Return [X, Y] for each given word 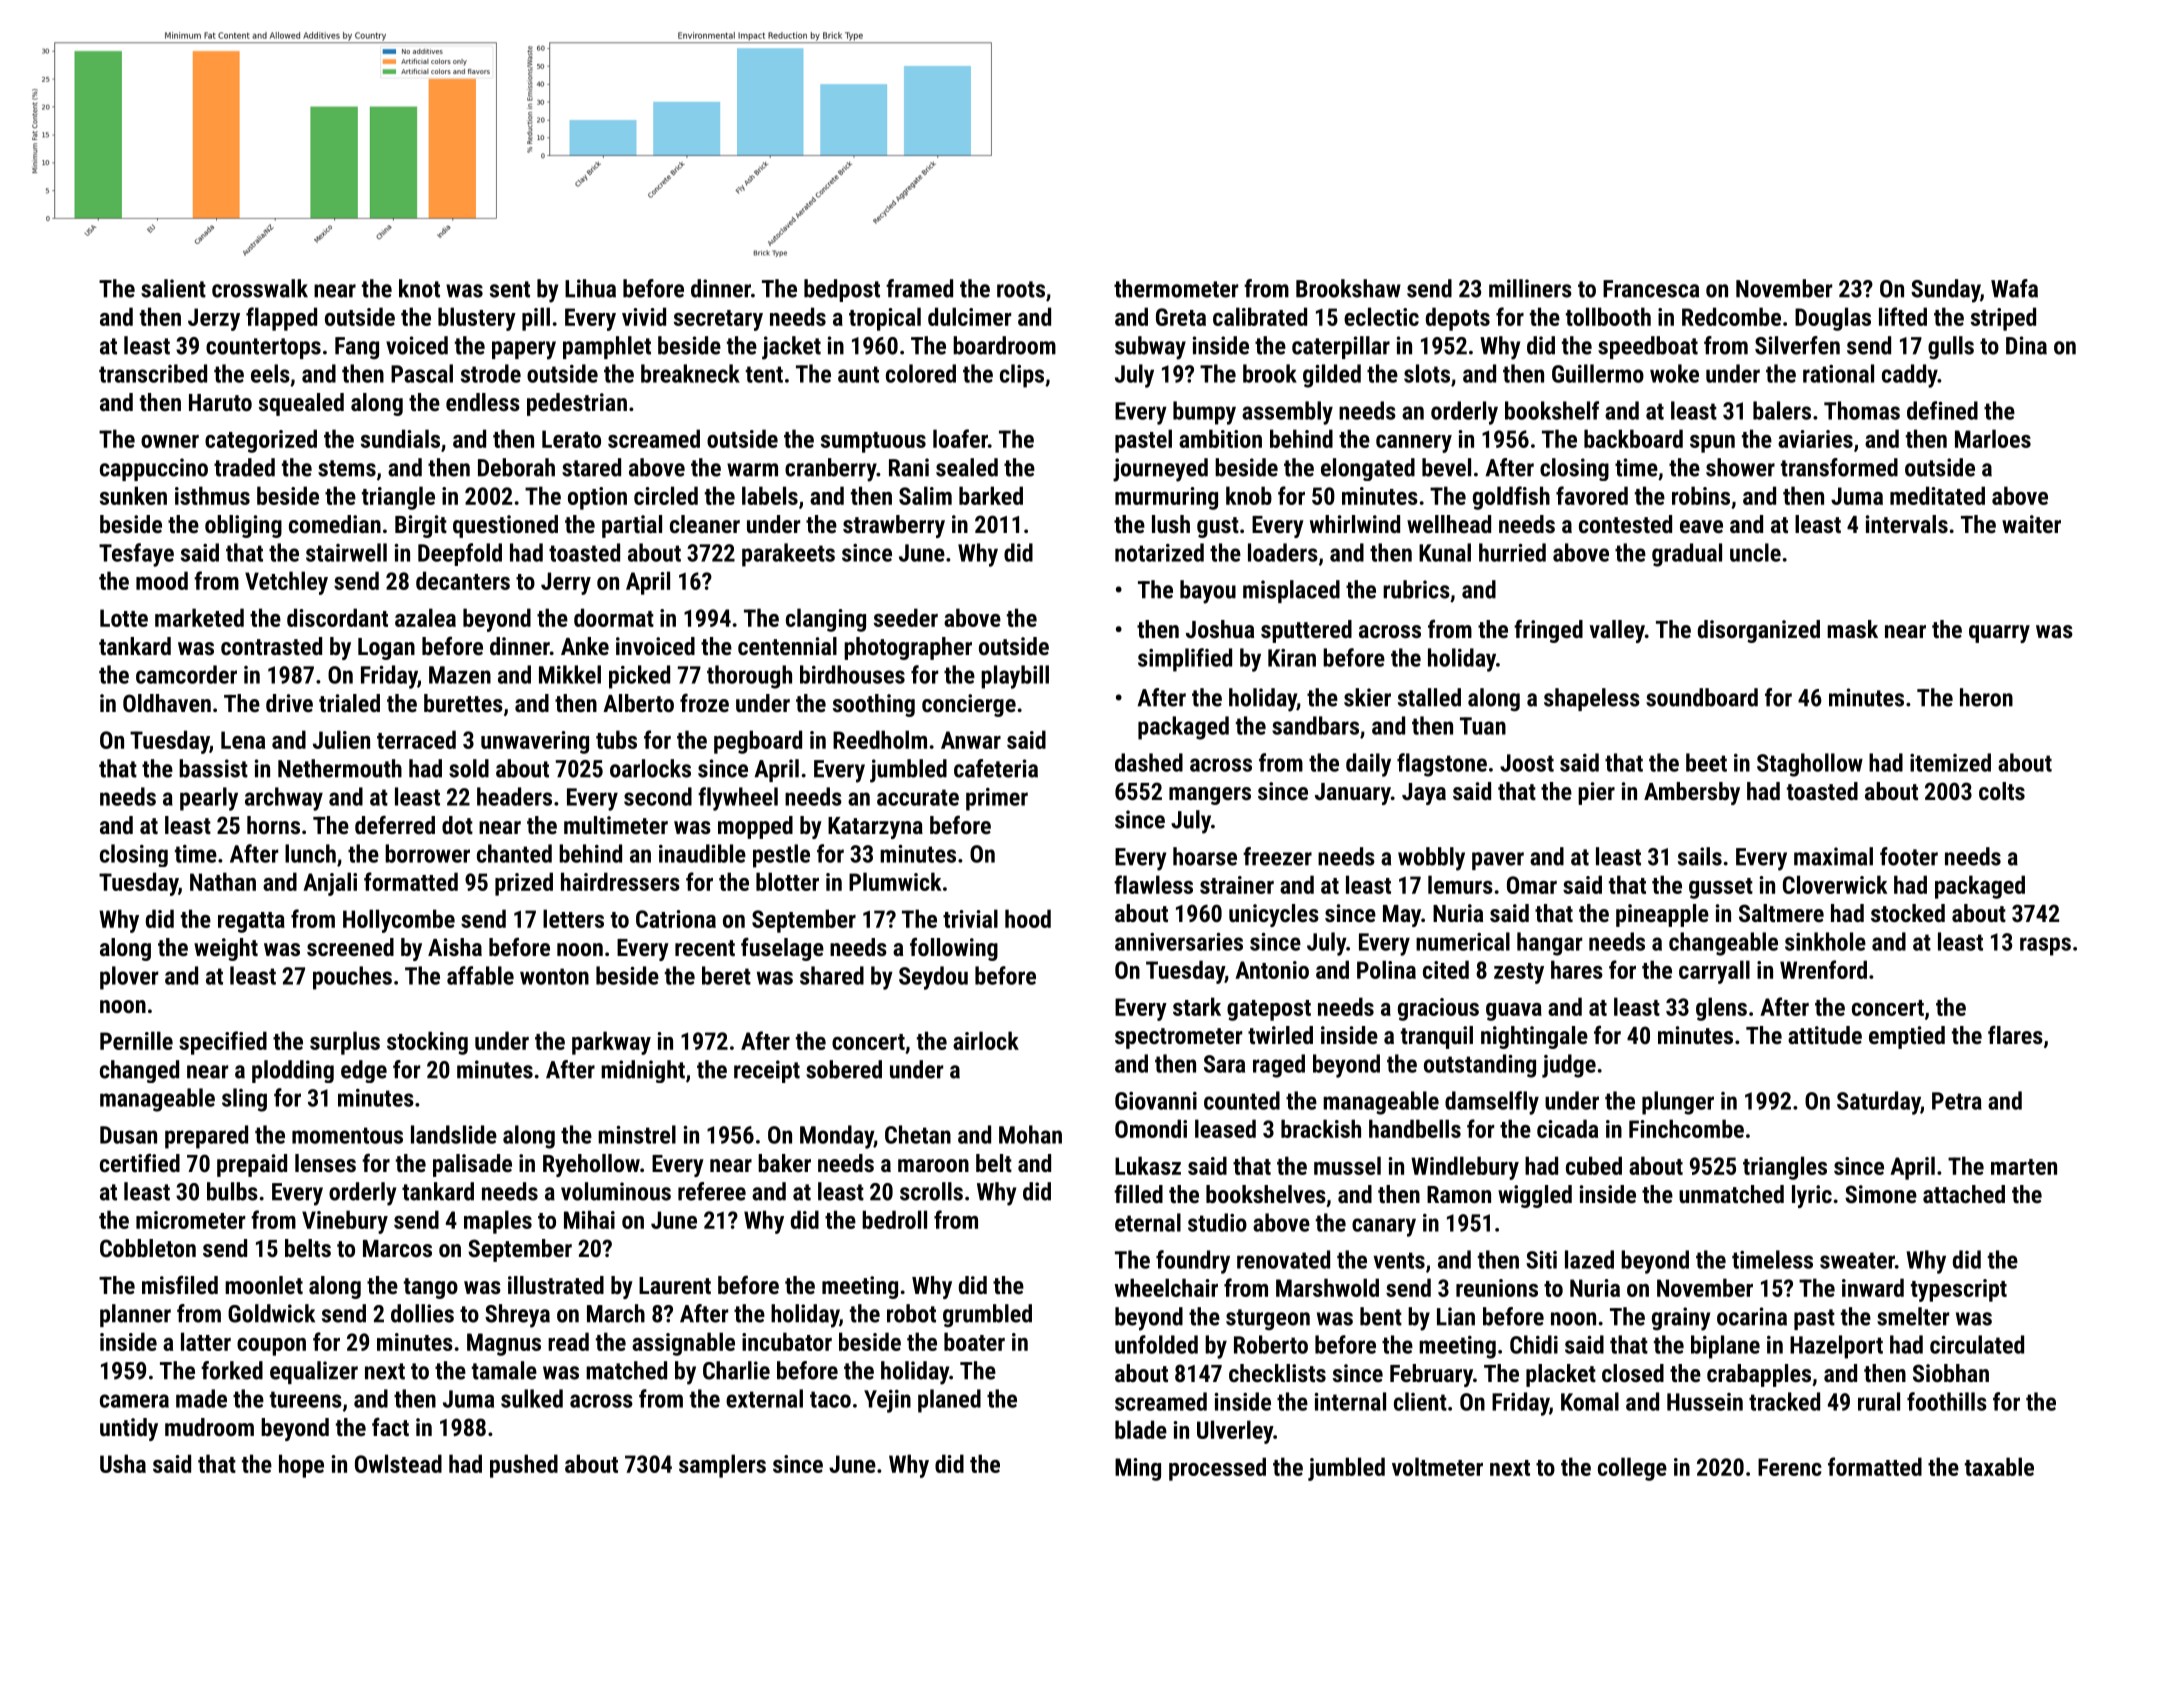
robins [1701, 495]
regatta [251, 922]
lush [1171, 524]
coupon [271, 1347]
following [954, 949]
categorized [261, 441]
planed [949, 1401]
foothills [1947, 1401]
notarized [1159, 552]
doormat [614, 617]
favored [1592, 495]
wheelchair [1166, 1287]
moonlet [264, 1285]
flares [2015, 1034]
